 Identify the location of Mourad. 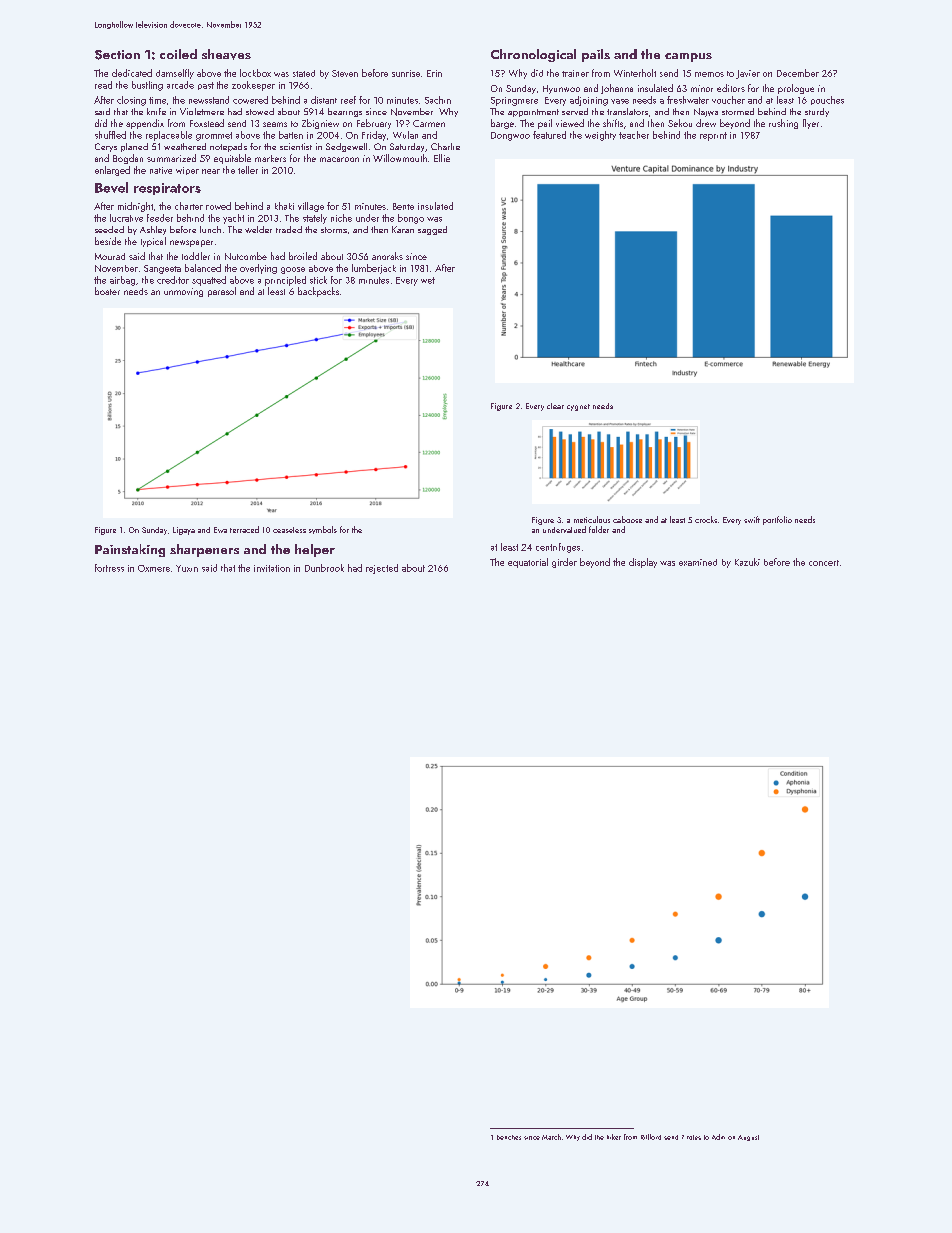
(110, 256).
